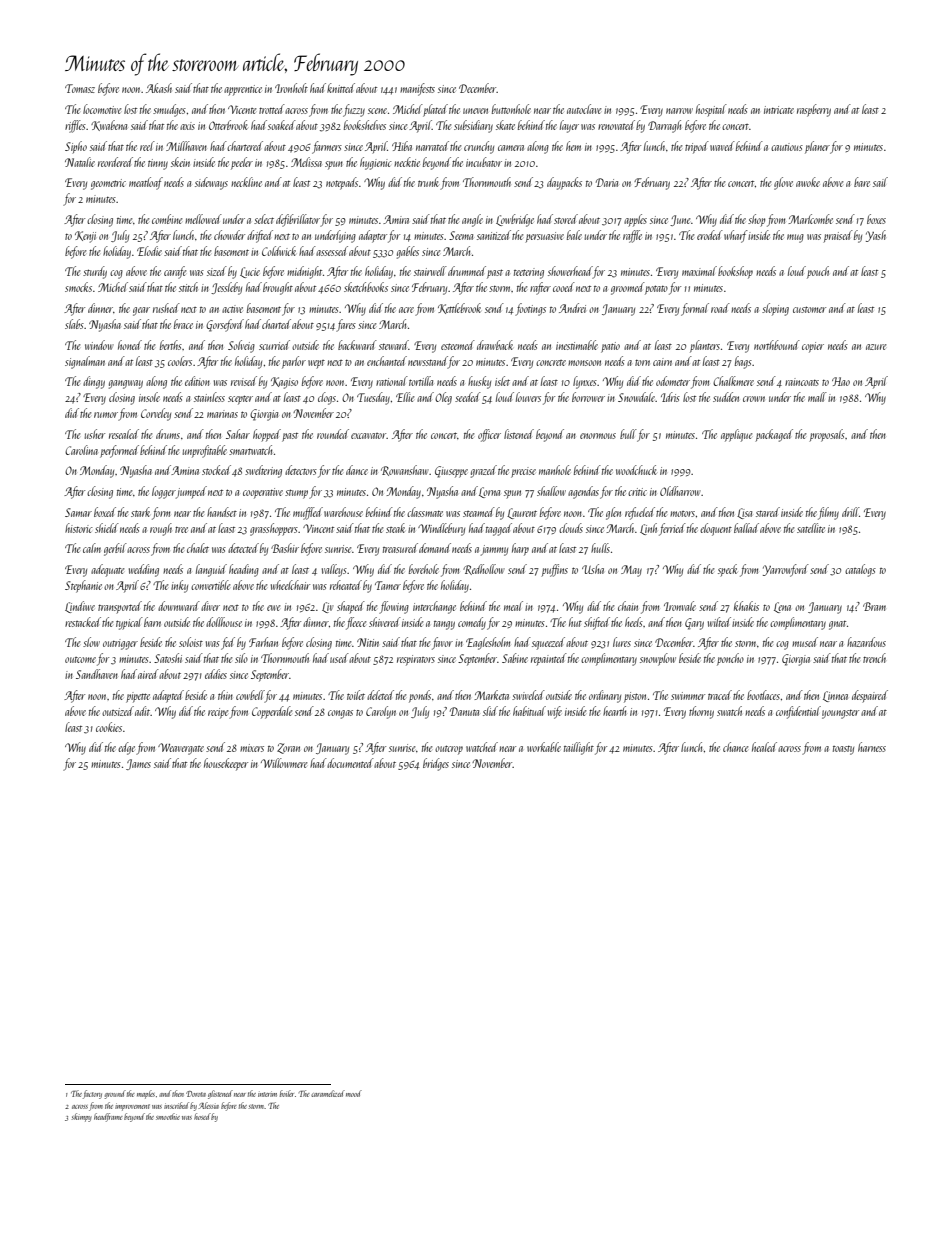 The height and width of the document is (1233, 952). What do you see at coordinates (862, 182) in the document?
I see `bare` at bounding box center [862, 182].
